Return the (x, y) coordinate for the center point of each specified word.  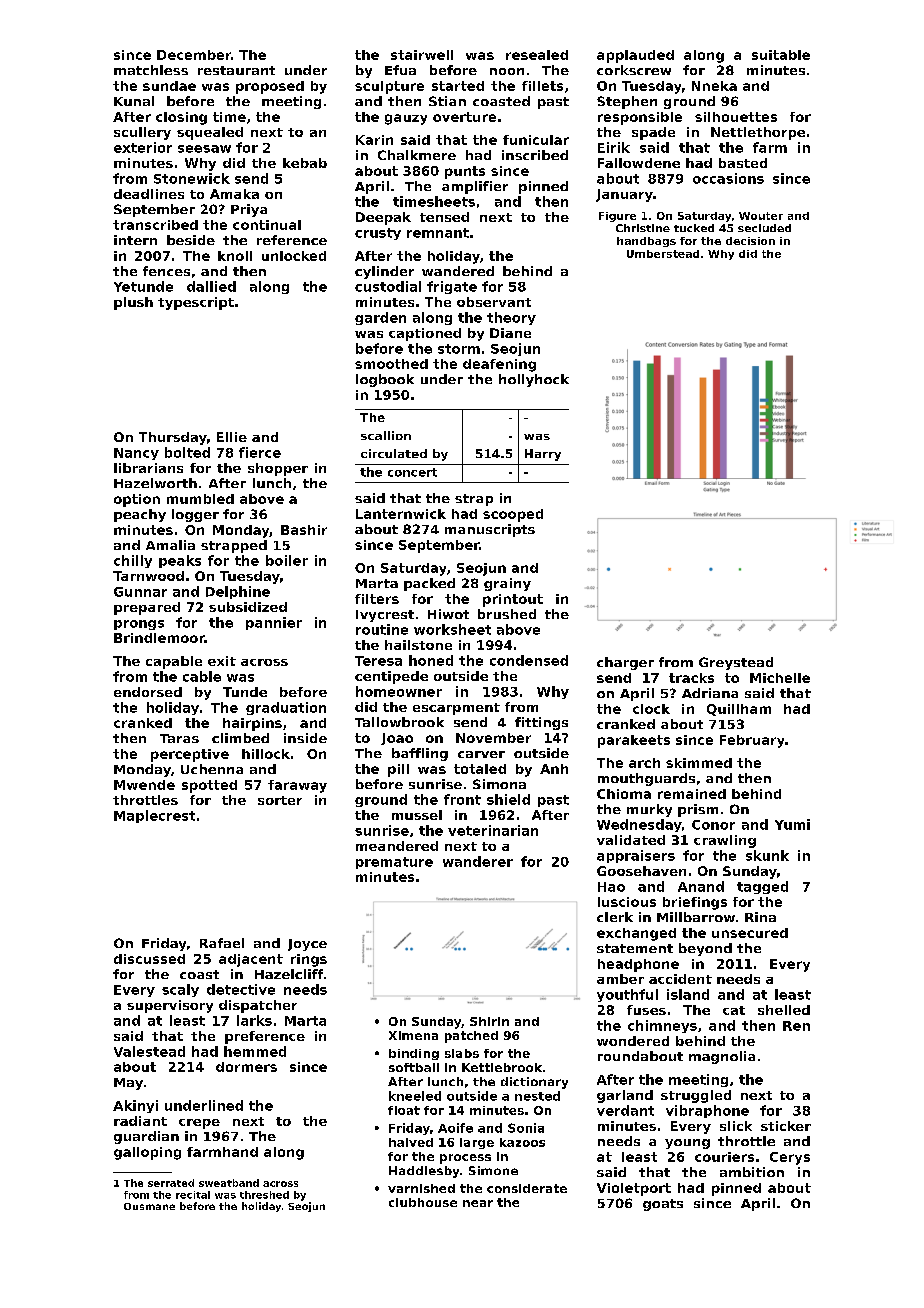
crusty (378, 234)
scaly (180, 990)
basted (743, 163)
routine (382, 629)
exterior (143, 147)
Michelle (780, 678)
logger (195, 515)
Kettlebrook (502, 1067)
